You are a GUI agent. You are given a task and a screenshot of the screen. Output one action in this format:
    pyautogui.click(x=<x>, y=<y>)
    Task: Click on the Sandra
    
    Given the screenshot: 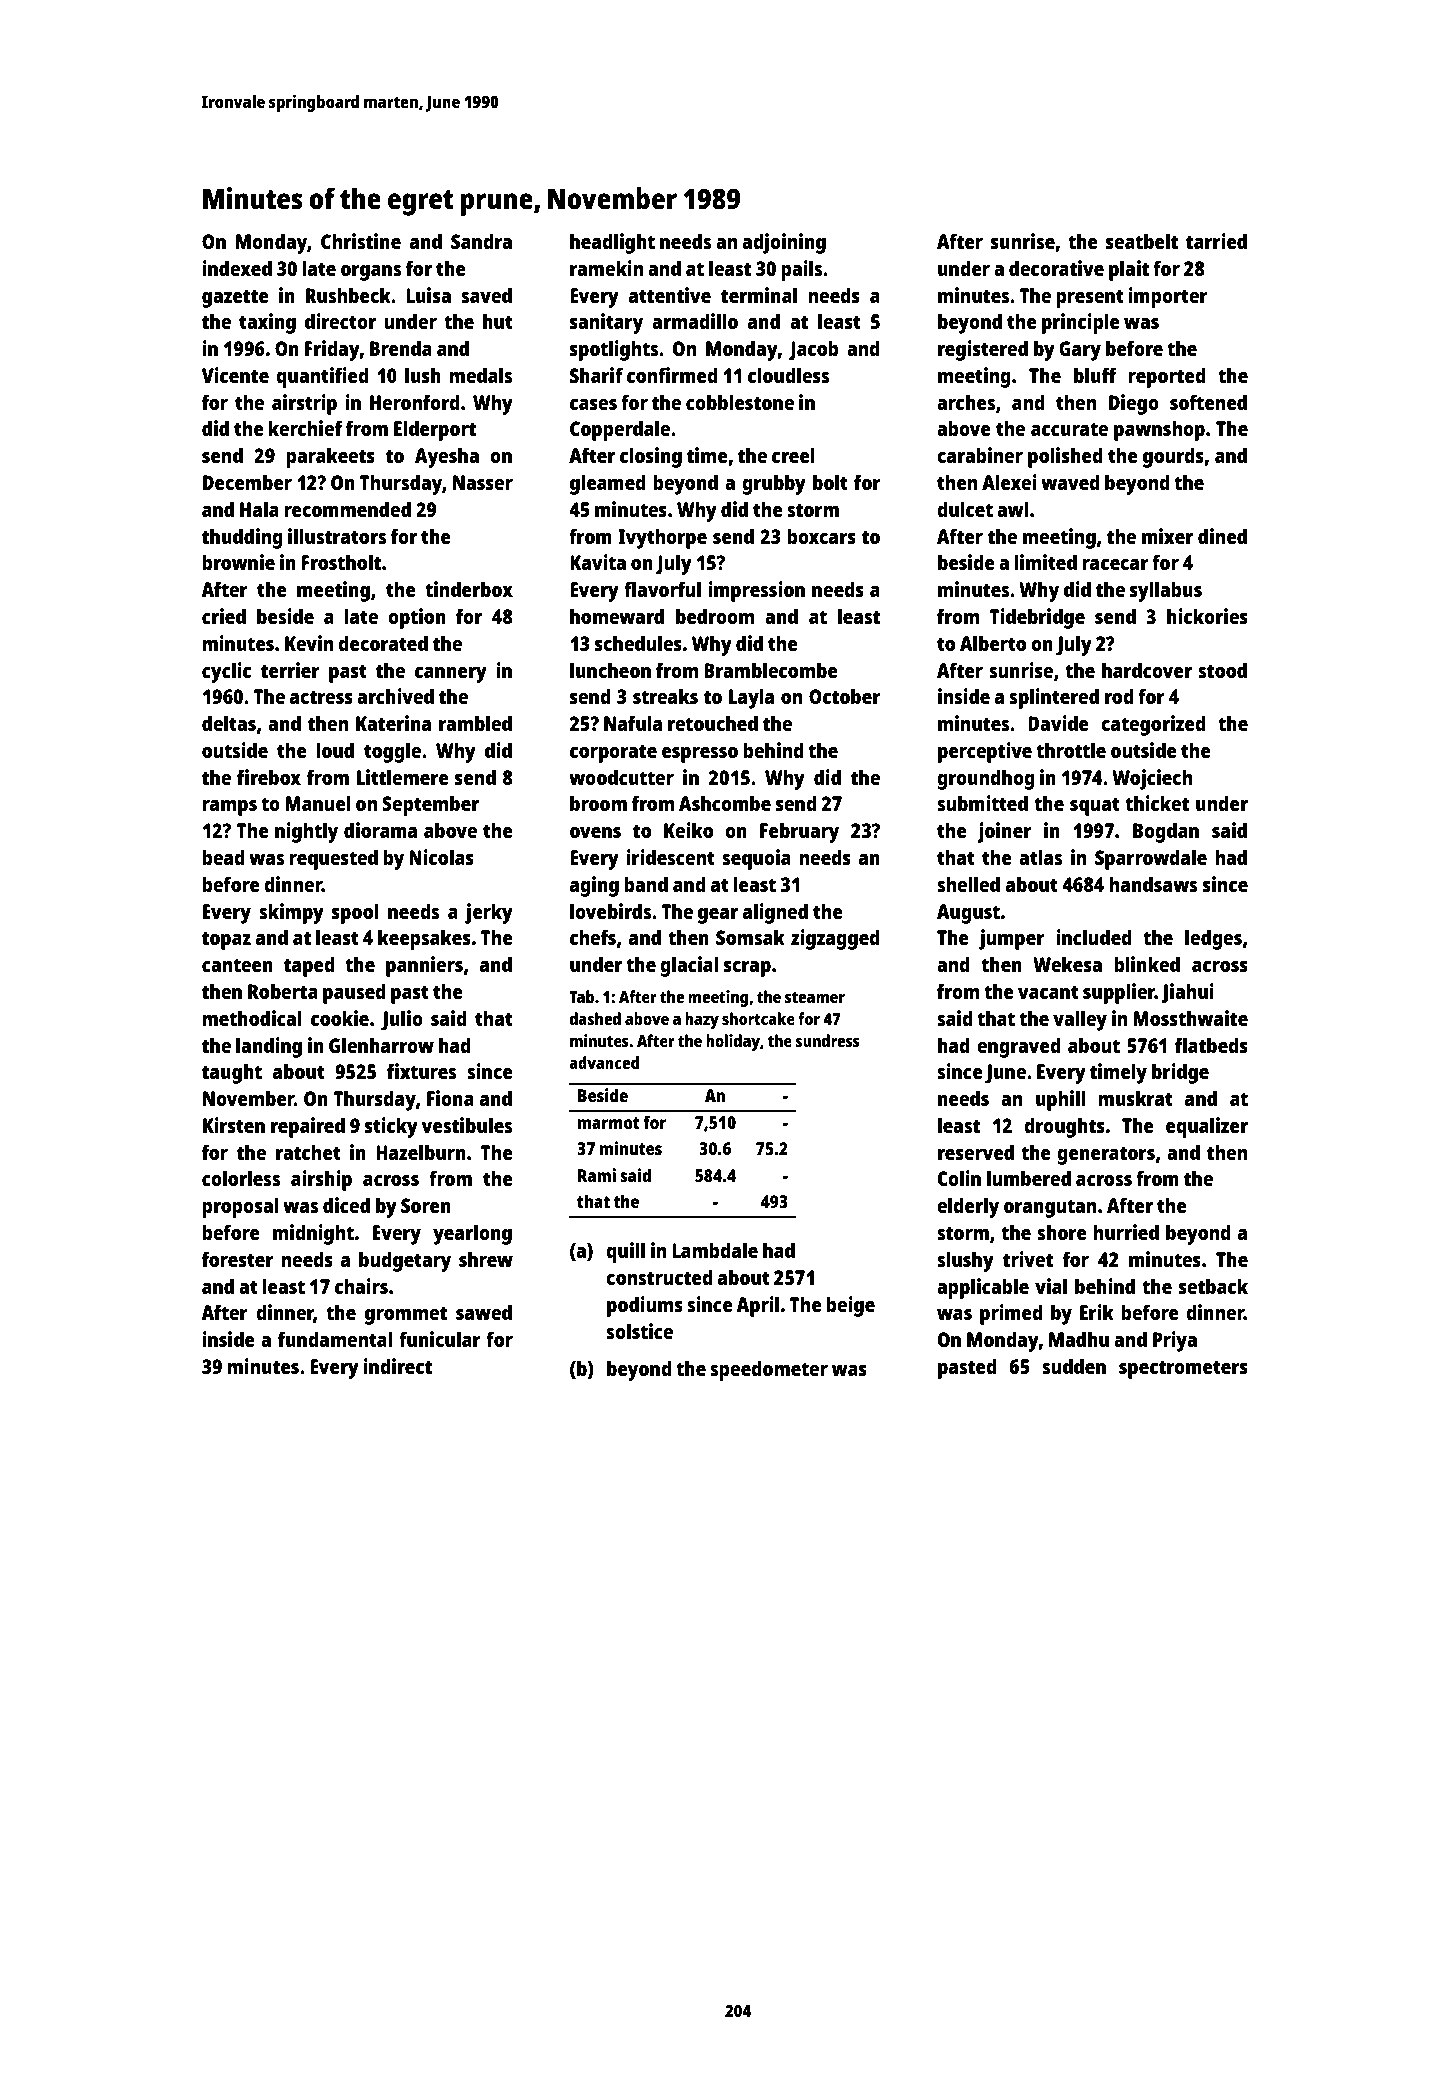 What is the action you would take?
    pyautogui.click(x=481, y=241)
